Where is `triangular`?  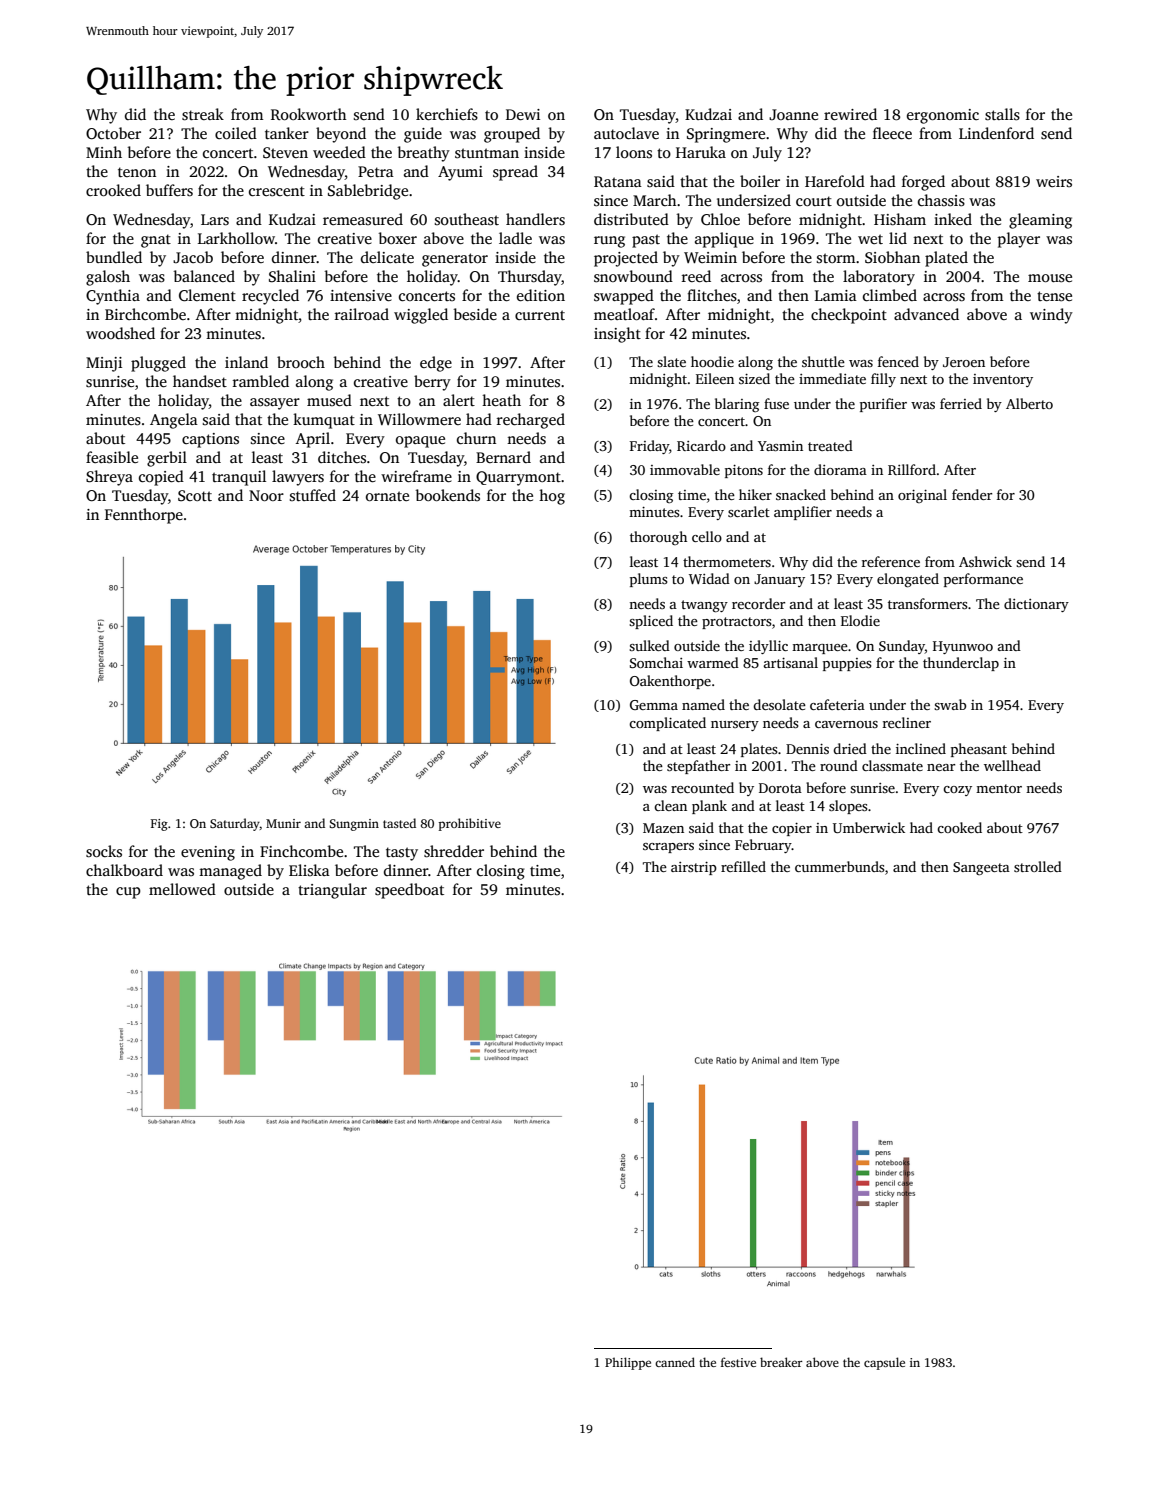 triangular is located at coordinates (332, 891).
